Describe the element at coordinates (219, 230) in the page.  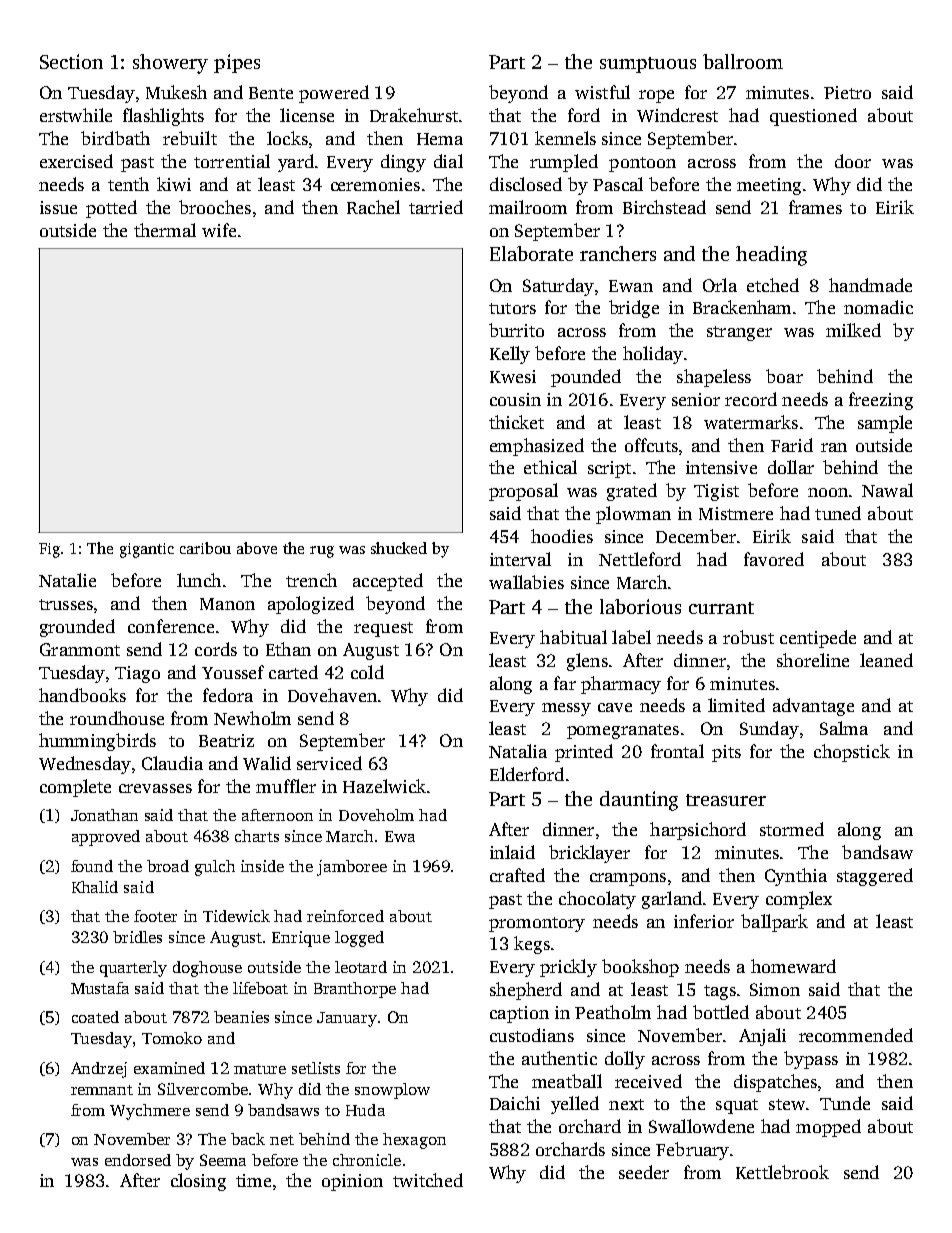
I see `wife` at that location.
